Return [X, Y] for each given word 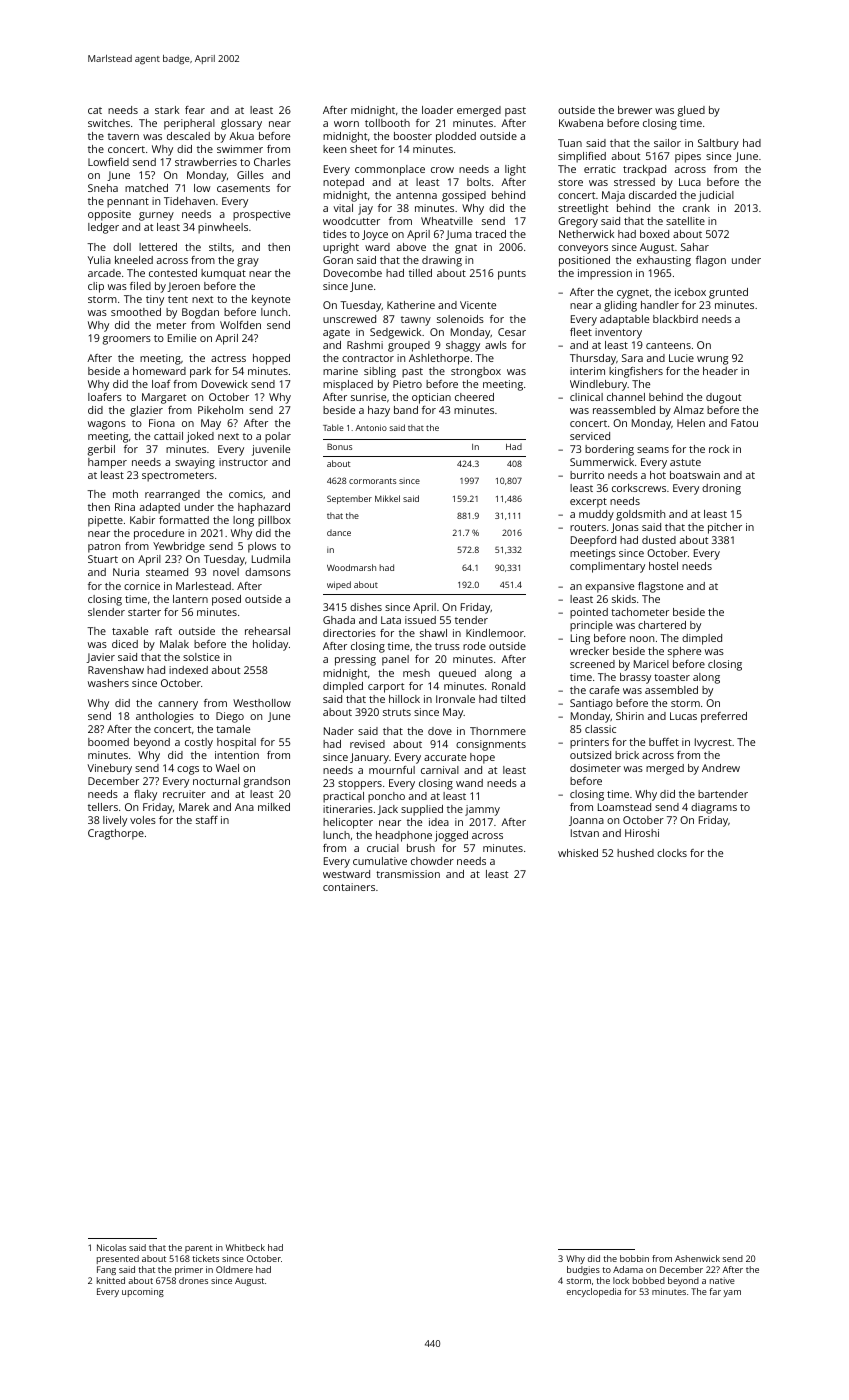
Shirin [630, 716]
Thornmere [498, 731]
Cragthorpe [116, 834]
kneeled [134, 260]
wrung [712, 360]
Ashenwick [697, 1258]
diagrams [714, 808]
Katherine [411, 305]
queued [457, 674]
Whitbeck [245, 1247]
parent [199, 1249]
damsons [268, 572]
